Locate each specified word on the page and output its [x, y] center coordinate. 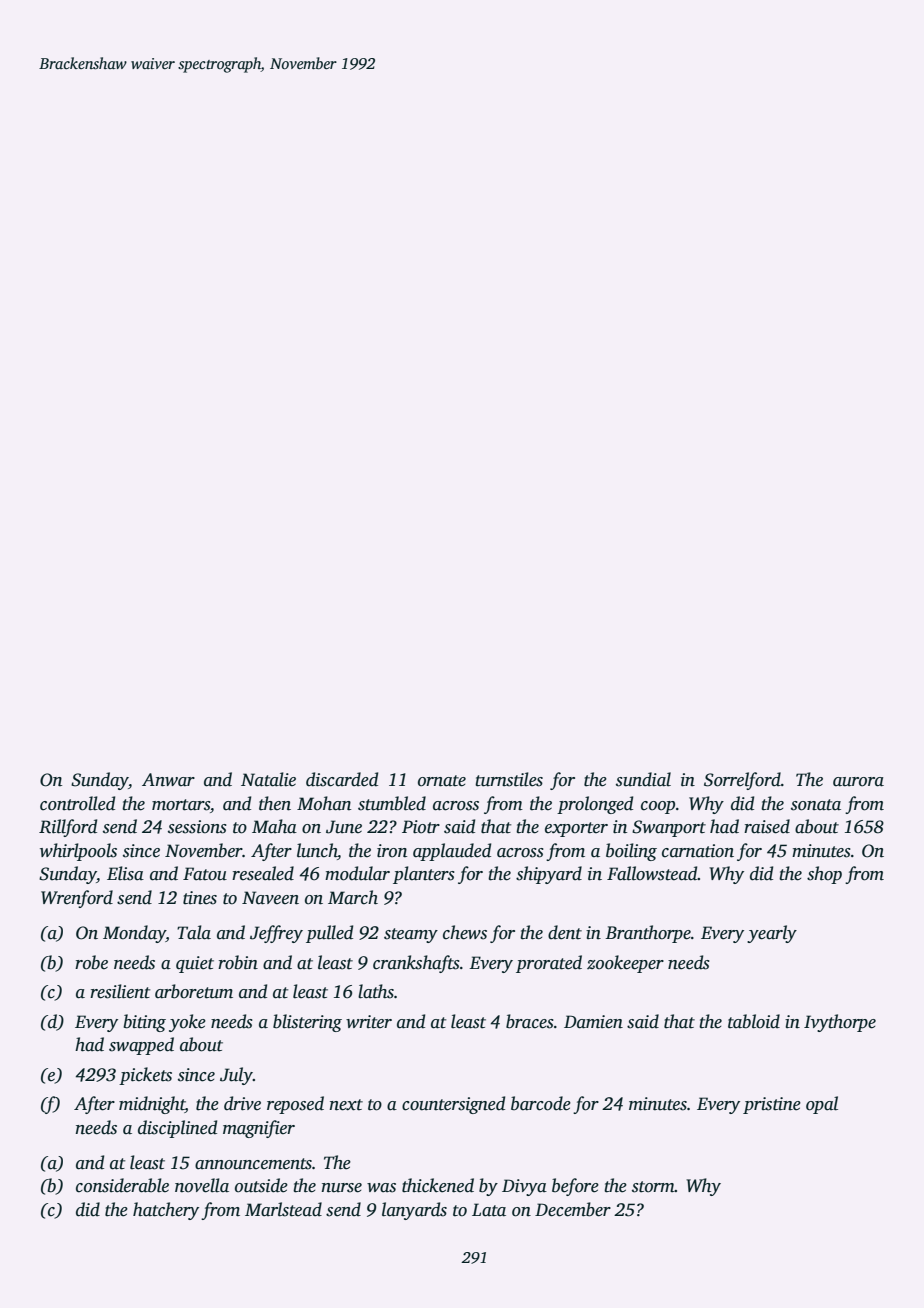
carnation [698, 851]
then [275, 803]
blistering [307, 1023]
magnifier [259, 1129]
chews [465, 932]
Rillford [68, 828]
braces [530, 1021]
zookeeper [625, 964]
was [381, 1188]
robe [91, 962]
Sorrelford [742, 781]
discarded [342, 779]
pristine [772, 1105]
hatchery [166, 1211]
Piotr [421, 827]
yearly [772, 934]
